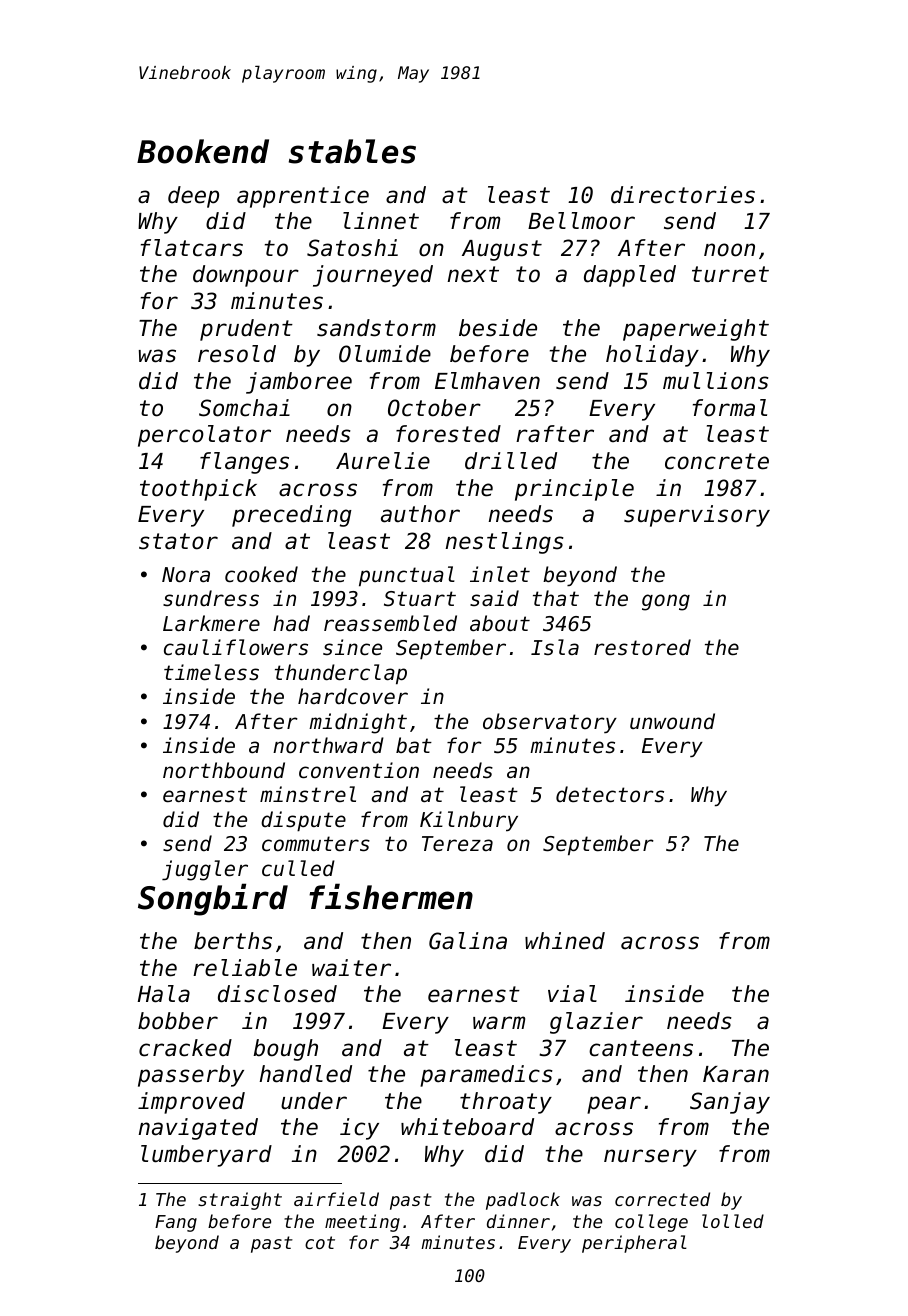  I want to click on Isla, so click(555, 647).
